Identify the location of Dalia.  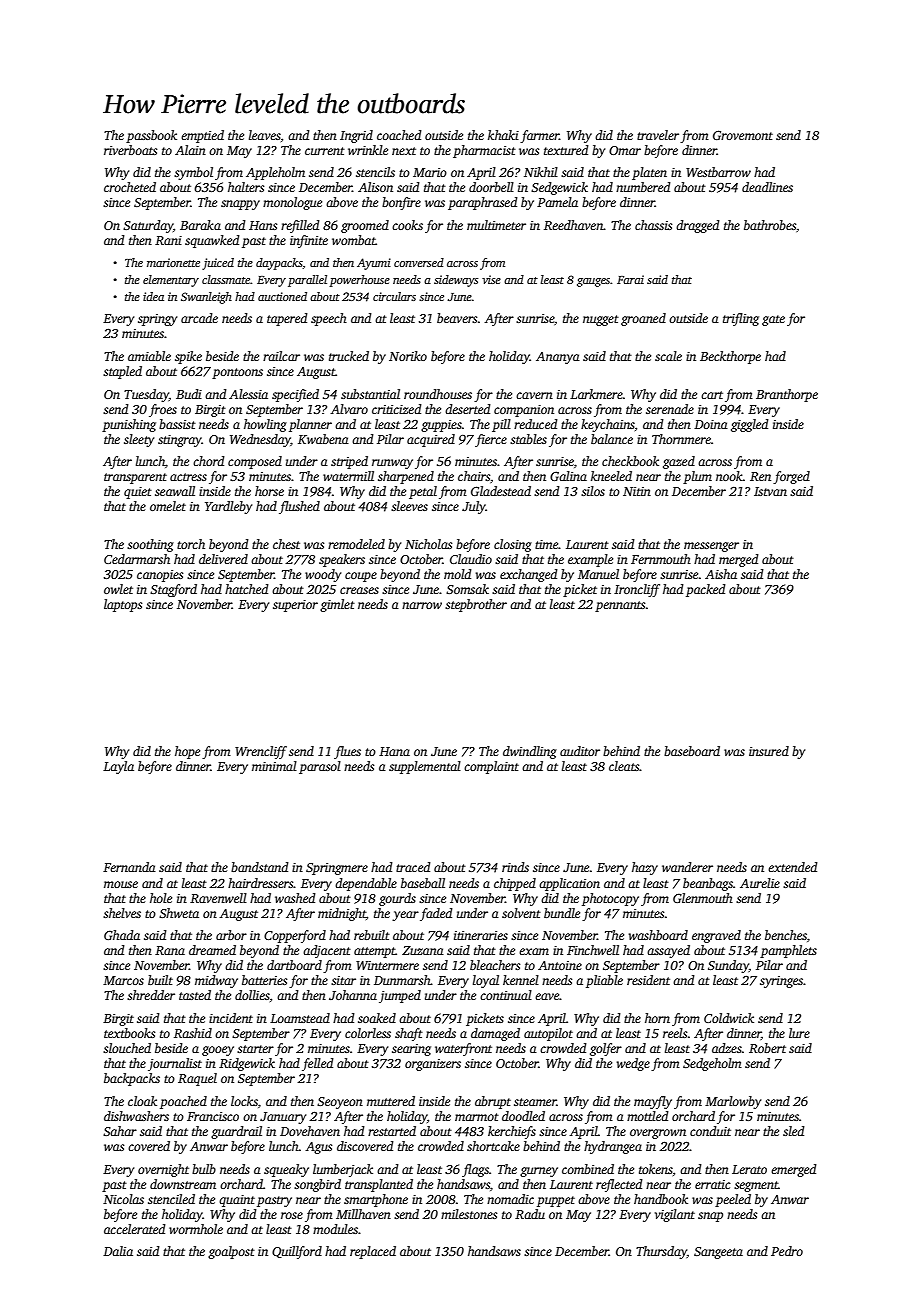
(118, 1251).
